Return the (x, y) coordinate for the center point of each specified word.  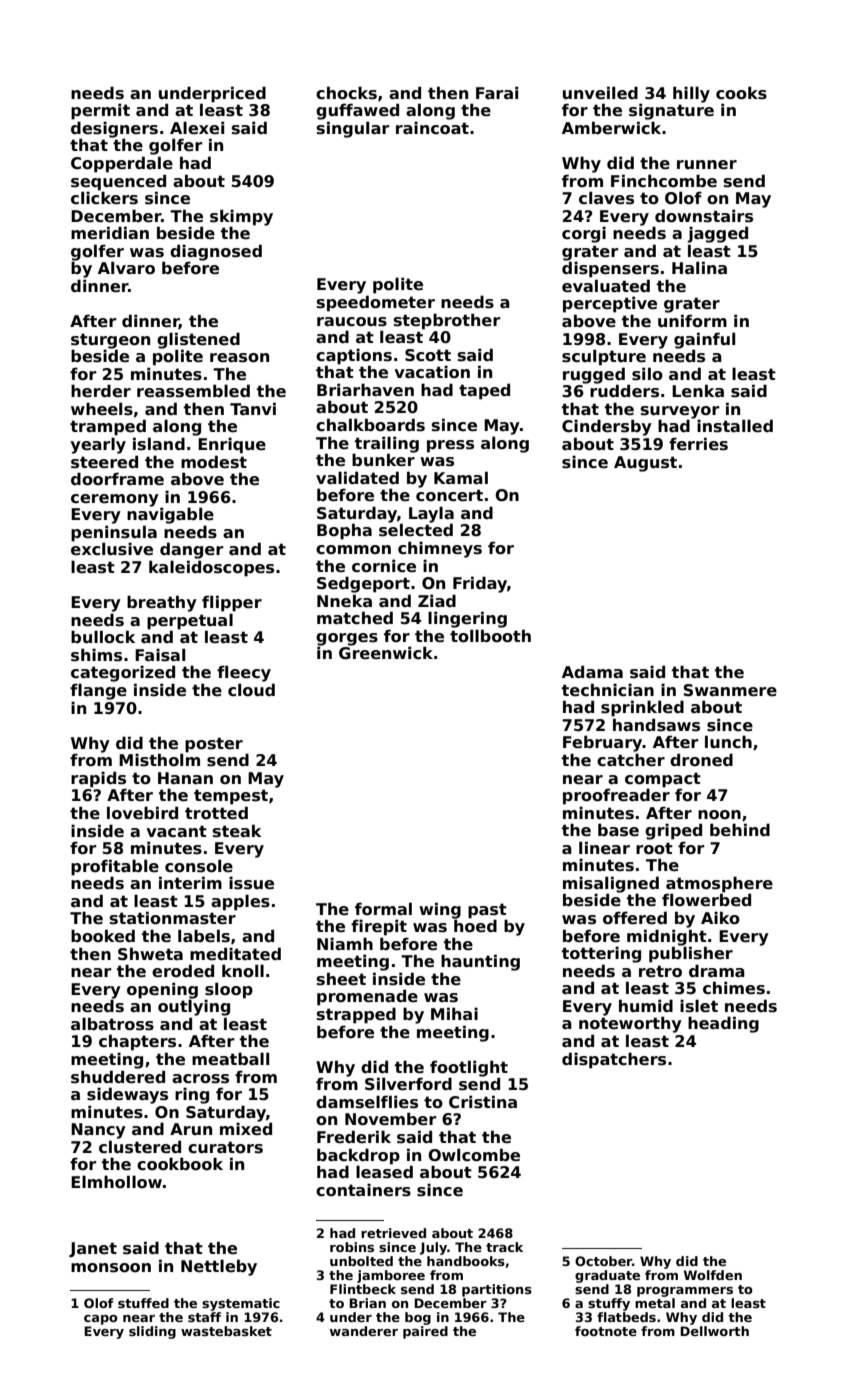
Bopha (344, 531)
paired (425, 1332)
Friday (480, 584)
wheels (102, 409)
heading (723, 1024)
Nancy (98, 1131)
